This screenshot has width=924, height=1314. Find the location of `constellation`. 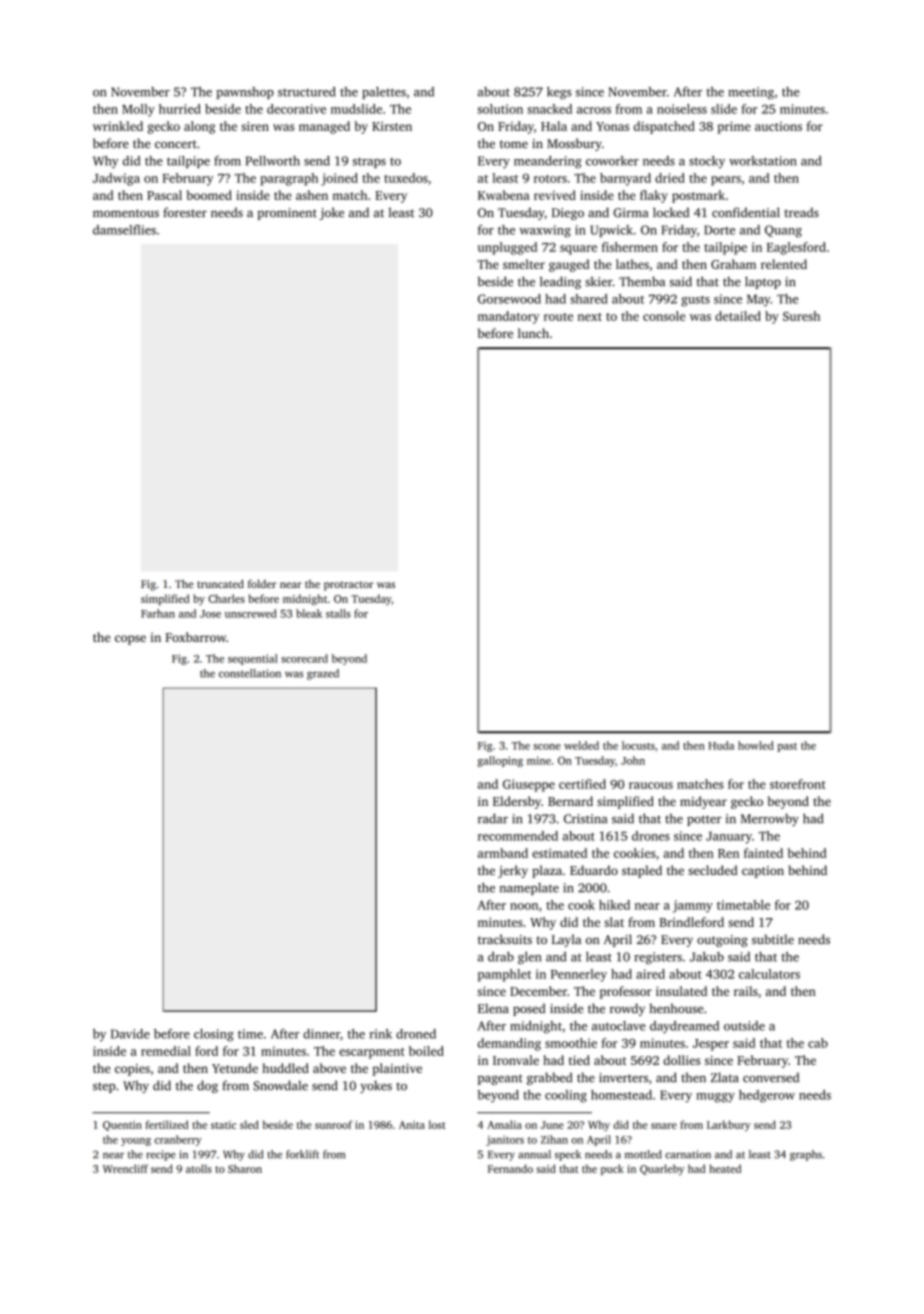

constellation is located at coordinates (250, 673).
